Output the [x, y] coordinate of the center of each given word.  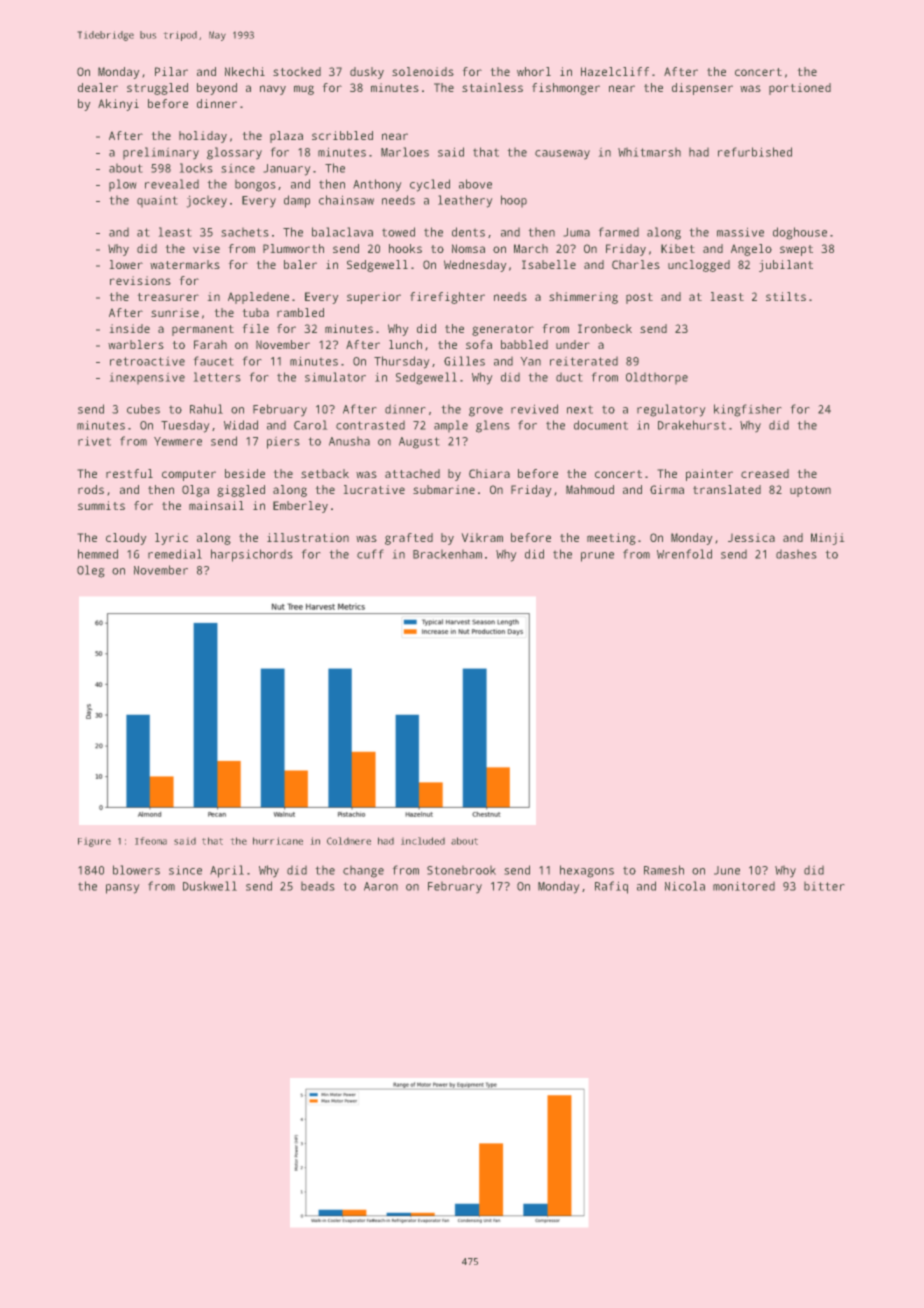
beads [318, 886]
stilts [786, 296]
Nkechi [245, 71]
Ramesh [664, 870]
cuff [370, 554]
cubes [143, 409]
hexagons [587, 871]
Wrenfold [684, 554]
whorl [534, 71]
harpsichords [252, 555]
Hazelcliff [615, 71]
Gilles [464, 361]
